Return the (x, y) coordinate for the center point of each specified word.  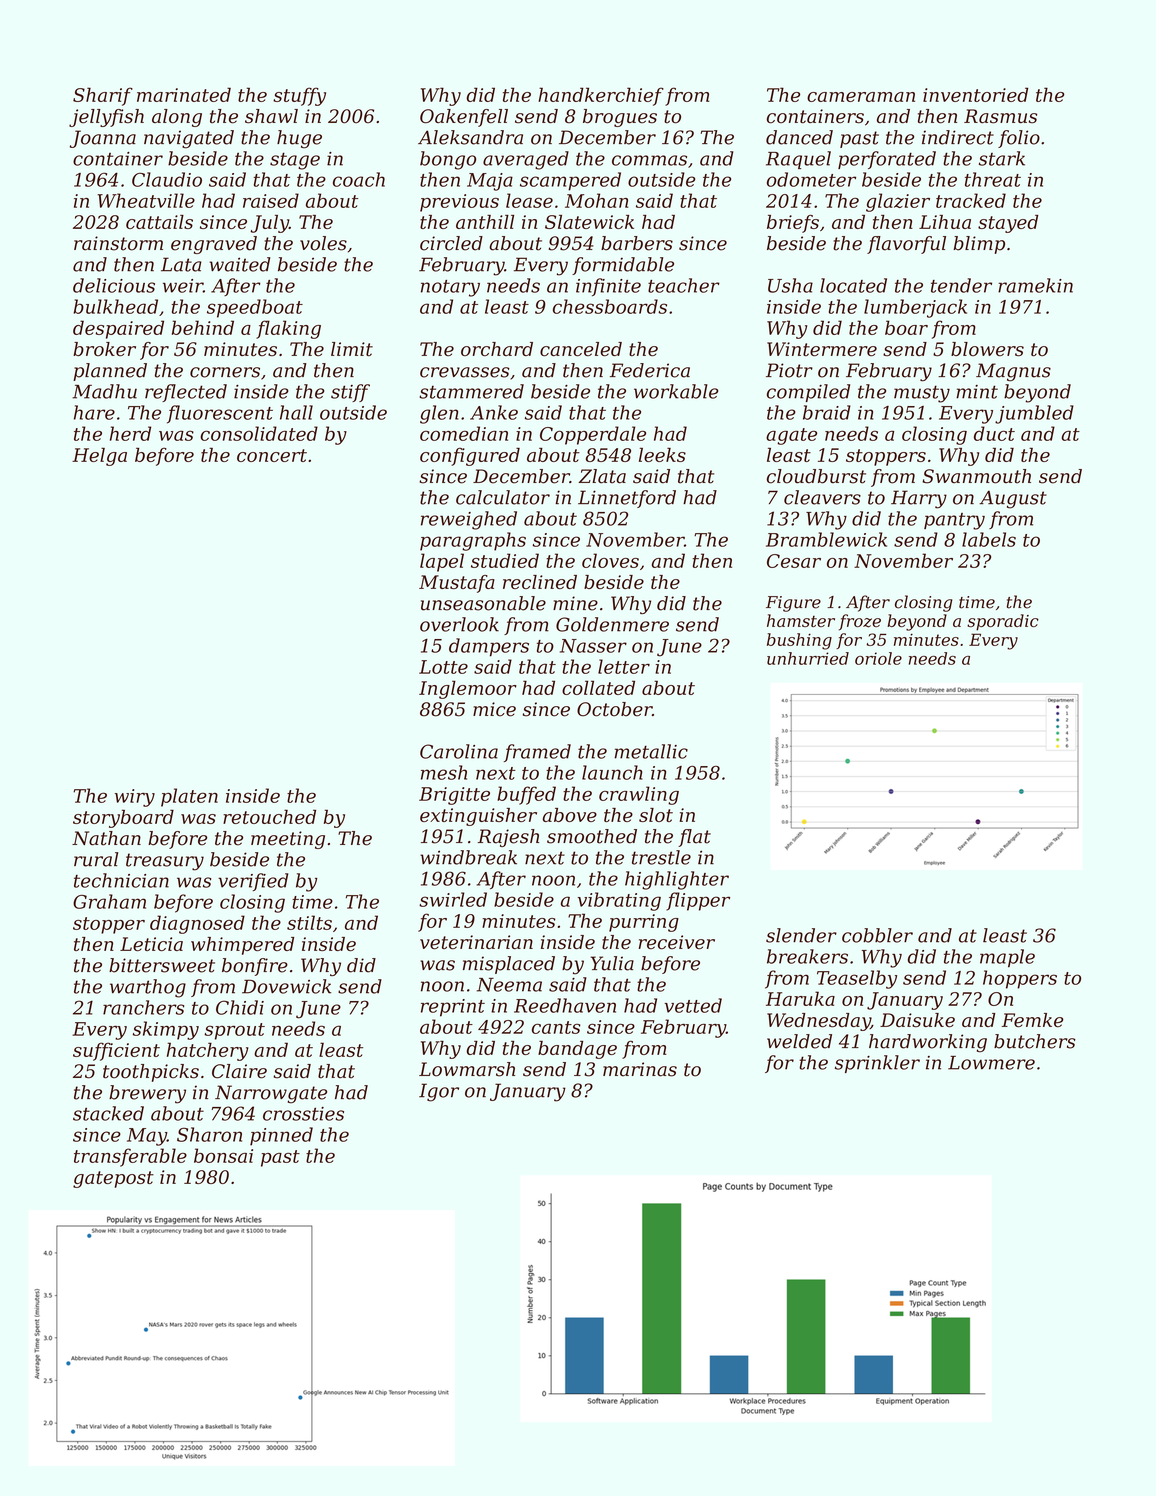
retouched (269, 816)
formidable (623, 266)
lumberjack (915, 308)
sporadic (1003, 622)
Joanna (103, 139)
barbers (637, 243)
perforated (887, 160)
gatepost (113, 1179)
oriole (878, 658)
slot (656, 815)
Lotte (443, 667)
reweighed (469, 520)
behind (203, 327)
